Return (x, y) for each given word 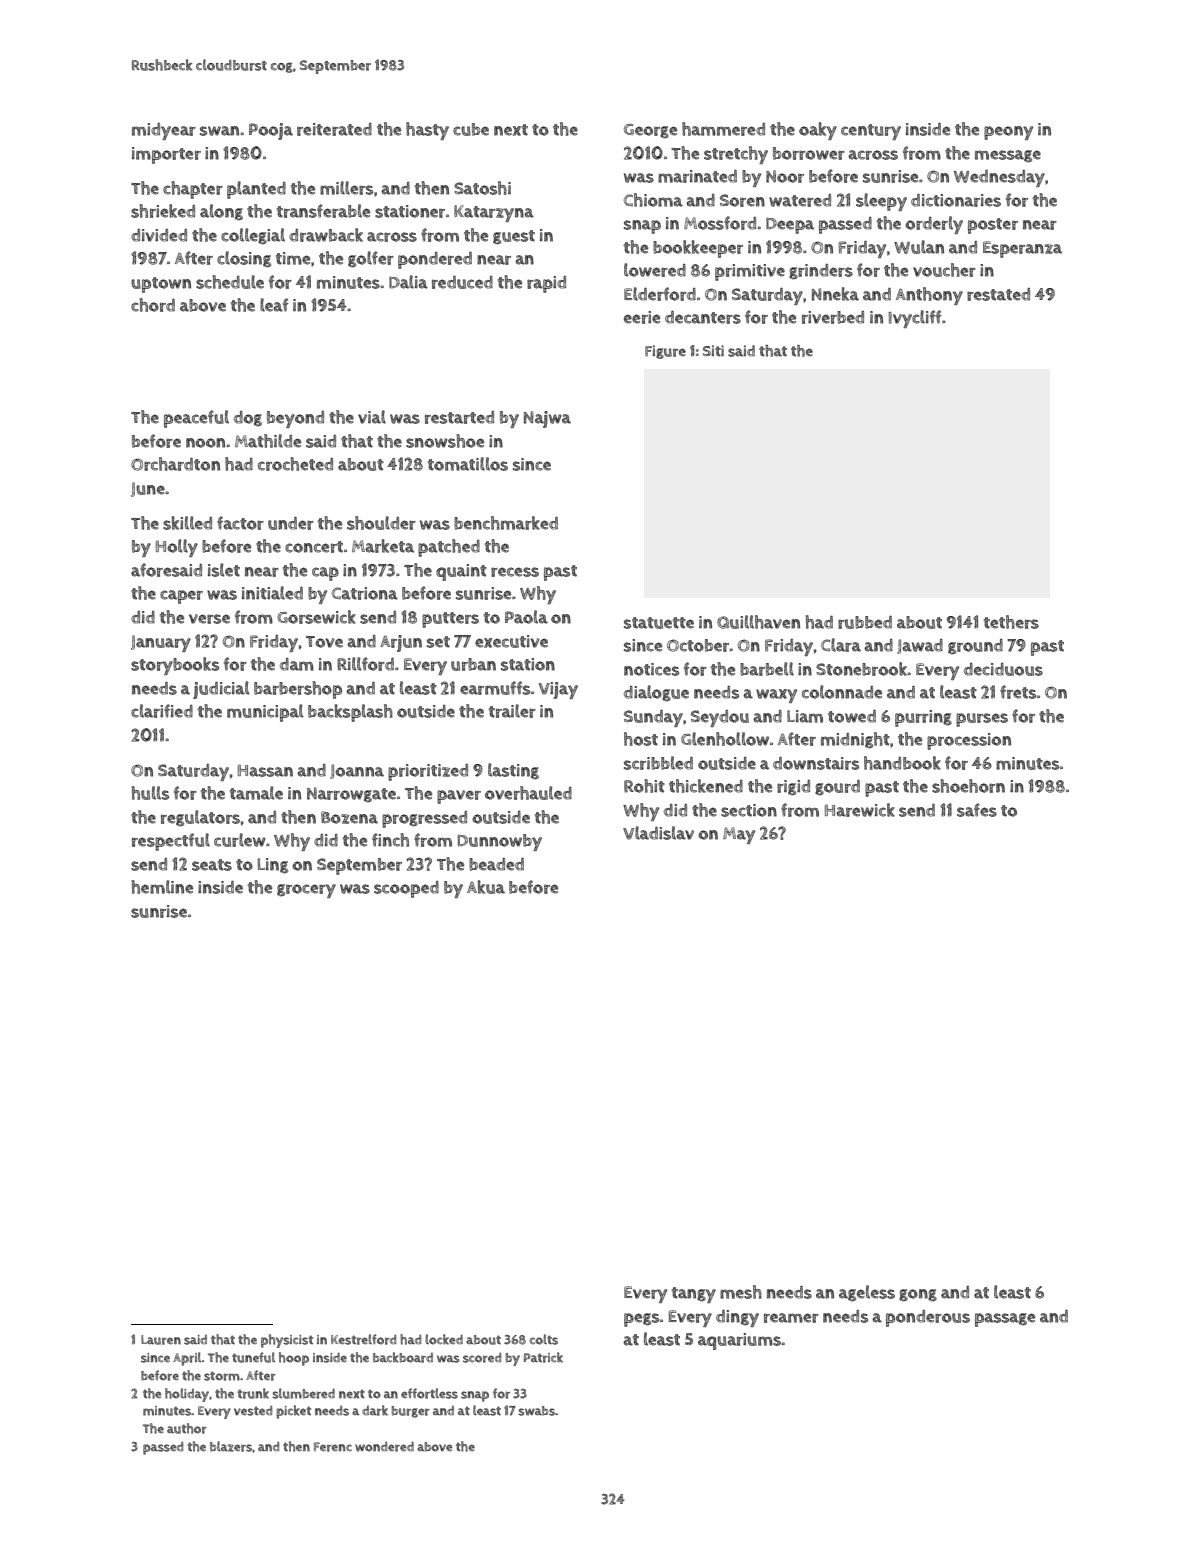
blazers (231, 1446)
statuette (659, 623)
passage (1005, 1320)
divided (159, 235)
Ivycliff (914, 319)
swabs (536, 1411)
